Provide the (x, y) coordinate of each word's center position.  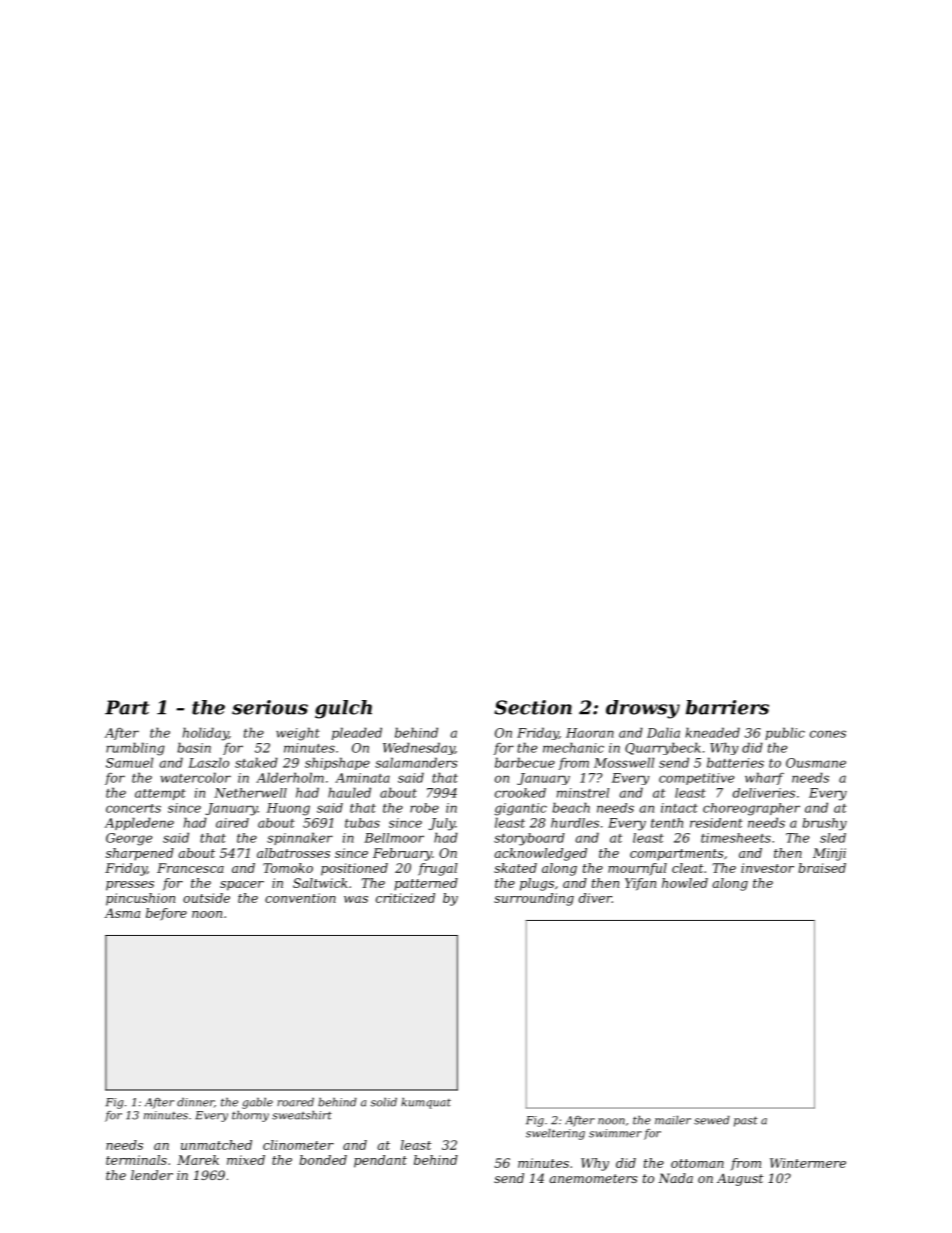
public (785, 733)
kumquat (426, 1103)
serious (270, 707)
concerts (133, 808)
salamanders (416, 762)
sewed (712, 1120)
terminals (136, 1160)
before (166, 914)
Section (533, 707)
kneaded (712, 732)
